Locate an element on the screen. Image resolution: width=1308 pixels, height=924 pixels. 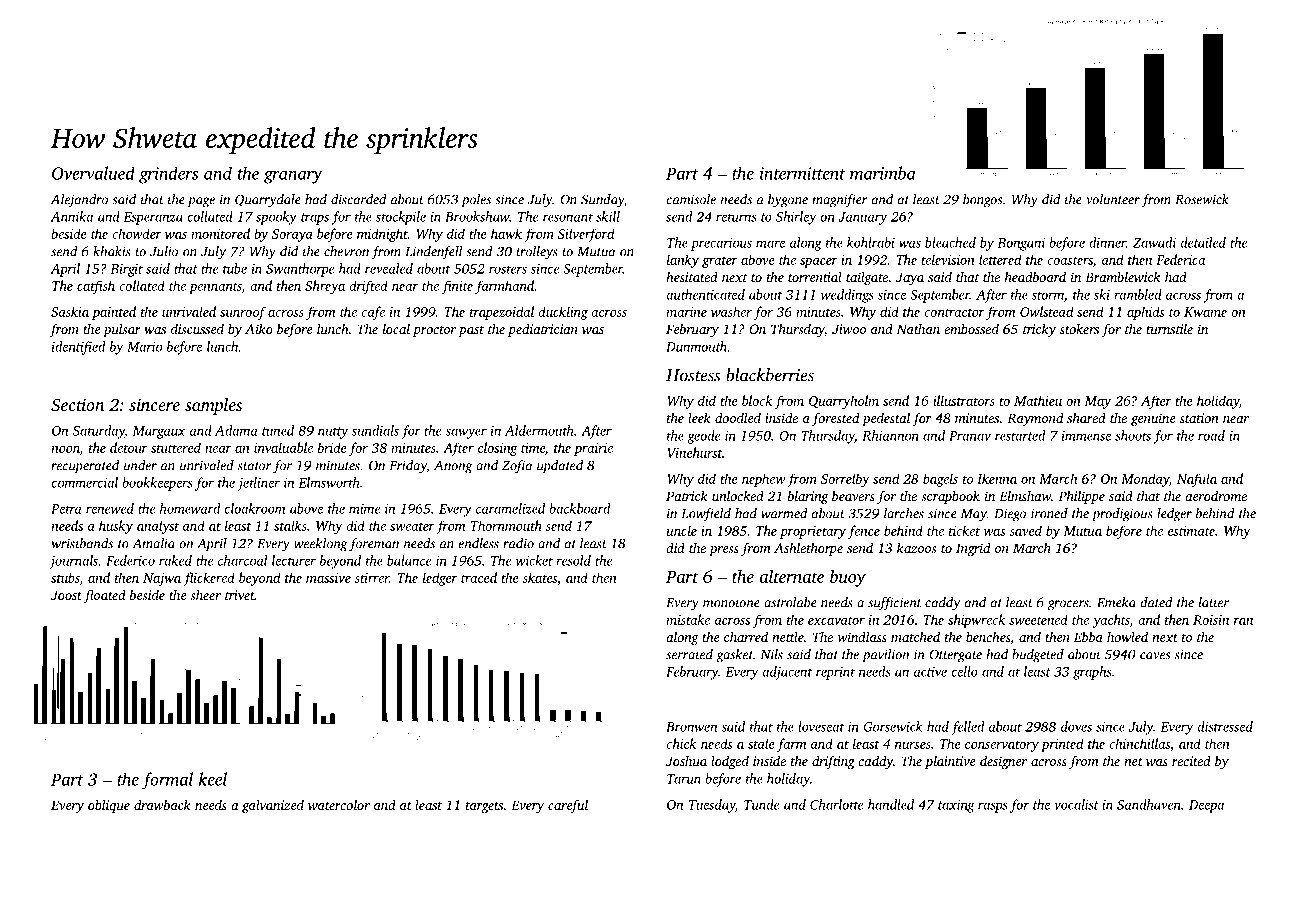
Dunmouth is located at coordinates (696, 346).
